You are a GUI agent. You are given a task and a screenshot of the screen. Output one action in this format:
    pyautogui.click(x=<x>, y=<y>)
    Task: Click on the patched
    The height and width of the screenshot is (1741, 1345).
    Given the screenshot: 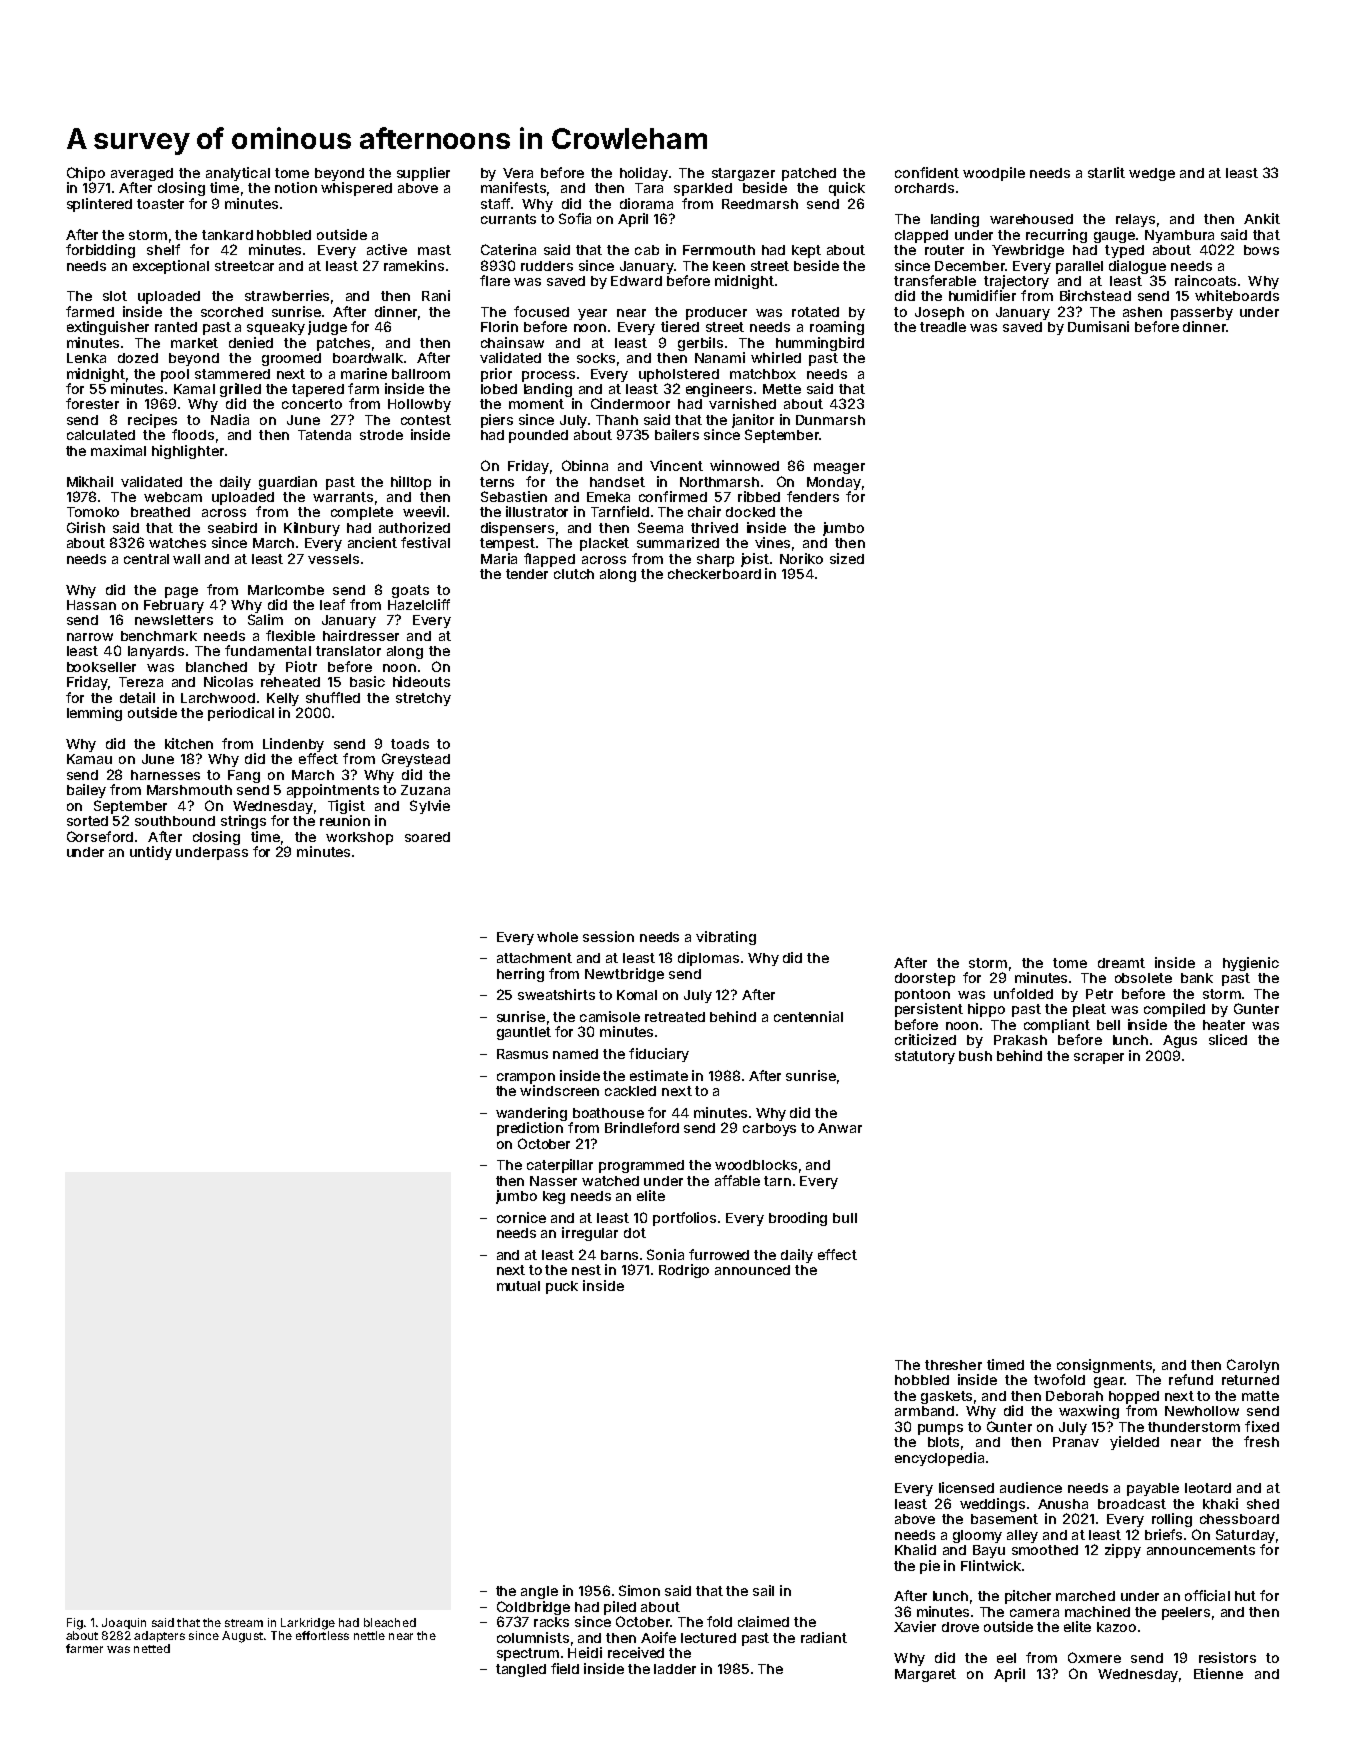 What is the action you would take?
    pyautogui.click(x=809, y=174)
